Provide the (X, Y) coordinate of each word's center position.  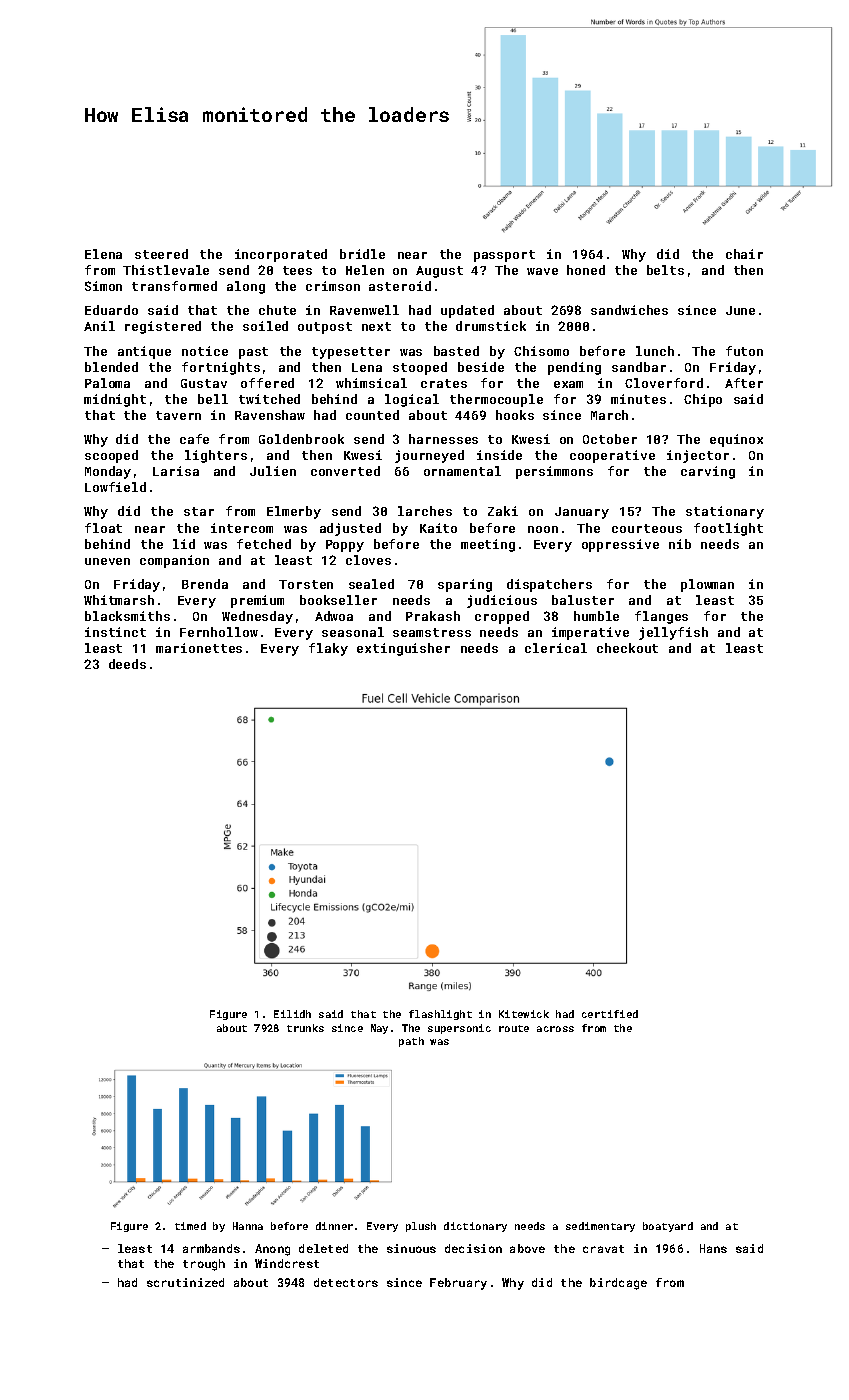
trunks (305, 1028)
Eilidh (292, 1014)
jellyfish (673, 633)
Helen (365, 270)
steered (161, 254)
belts (665, 270)
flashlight (440, 1015)
